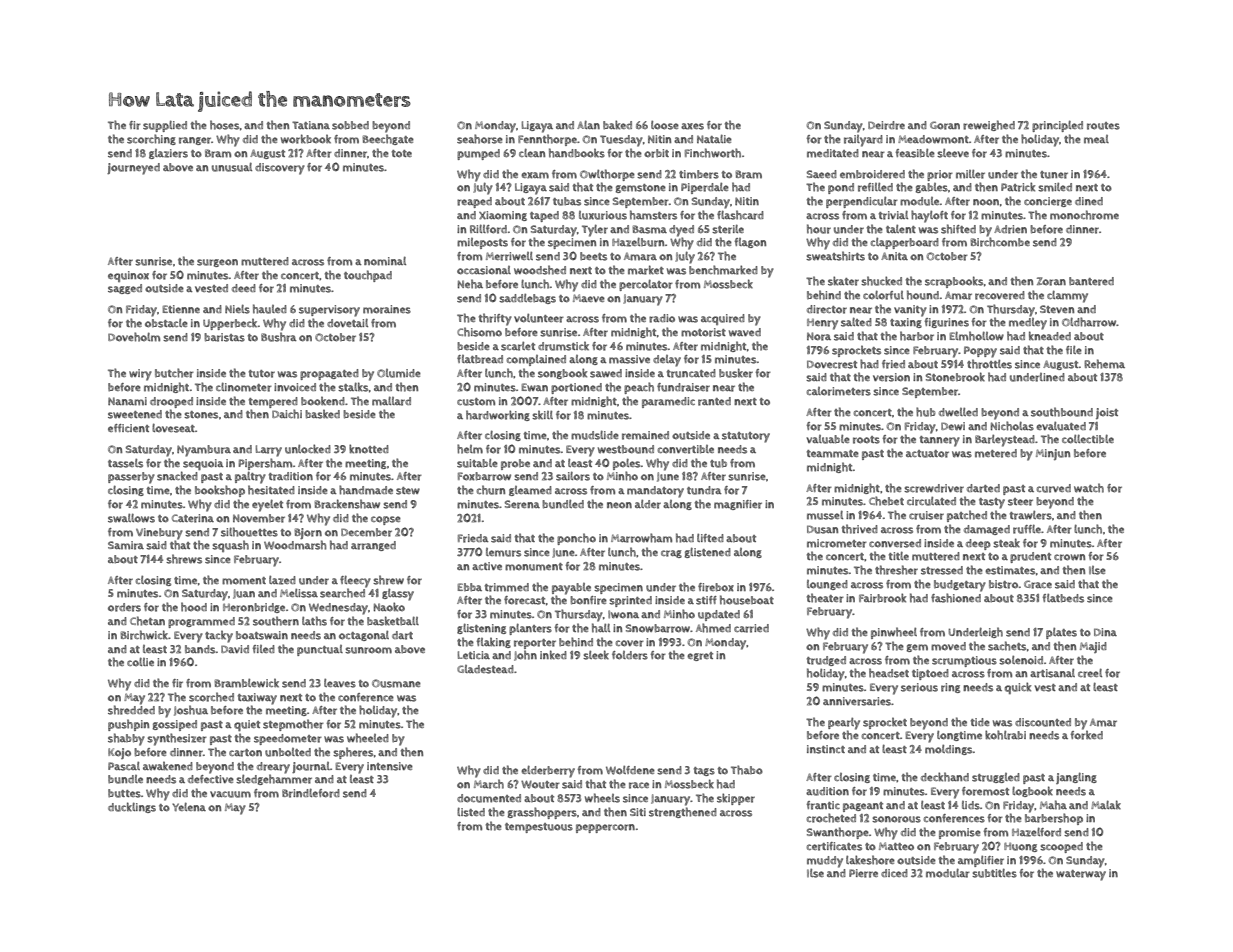 This screenshot has width=1233, height=952. Describe the element at coordinates (1106, 805) in the screenshot. I see `Malak` at that location.
